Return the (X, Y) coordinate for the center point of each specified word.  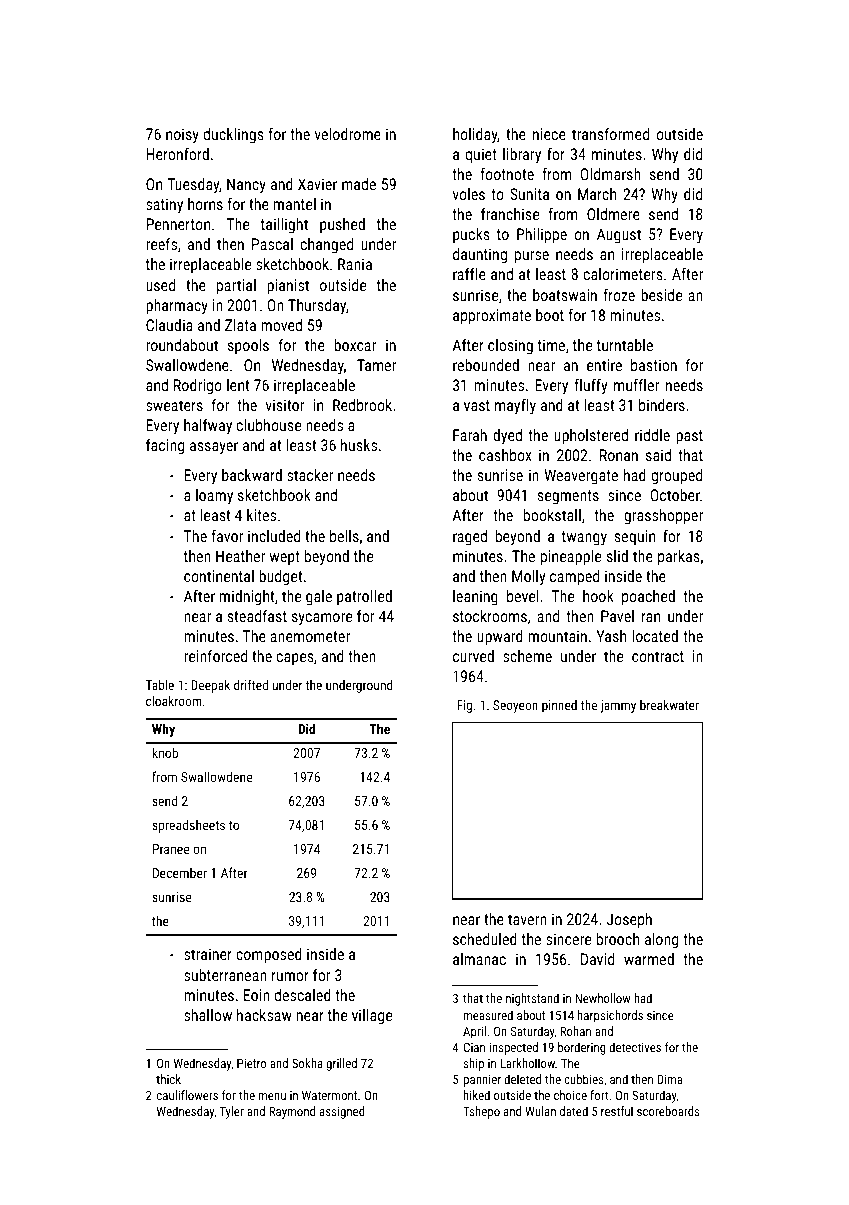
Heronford (177, 153)
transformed (610, 133)
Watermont (329, 1095)
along (661, 941)
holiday (475, 136)
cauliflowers (187, 1095)
